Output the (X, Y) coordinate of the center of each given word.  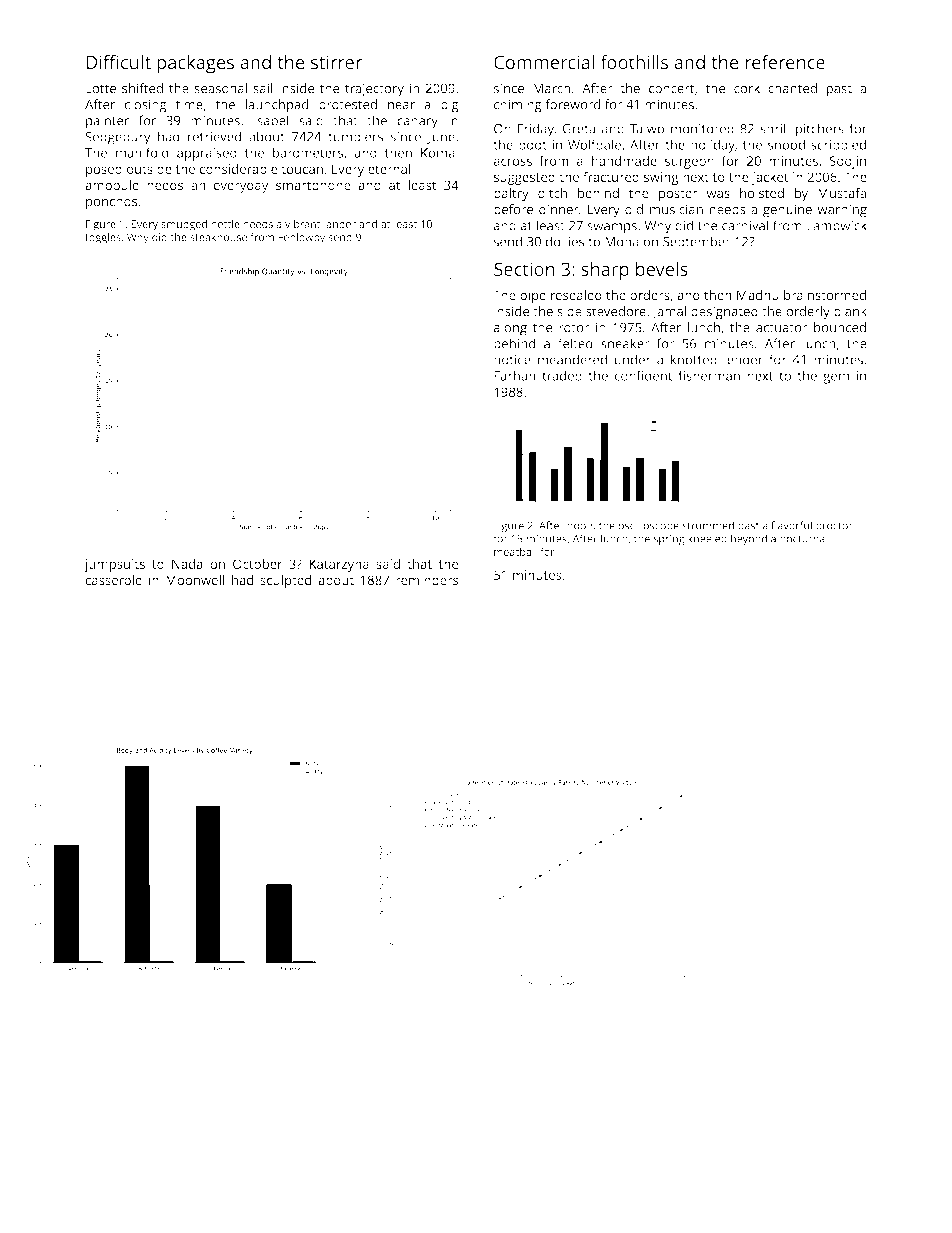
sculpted (285, 581)
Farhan (515, 375)
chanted (792, 88)
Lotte (101, 88)
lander (340, 224)
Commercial (544, 62)
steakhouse (218, 237)
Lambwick (837, 225)
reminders (427, 580)
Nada (187, 564)
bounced (840, 327)
